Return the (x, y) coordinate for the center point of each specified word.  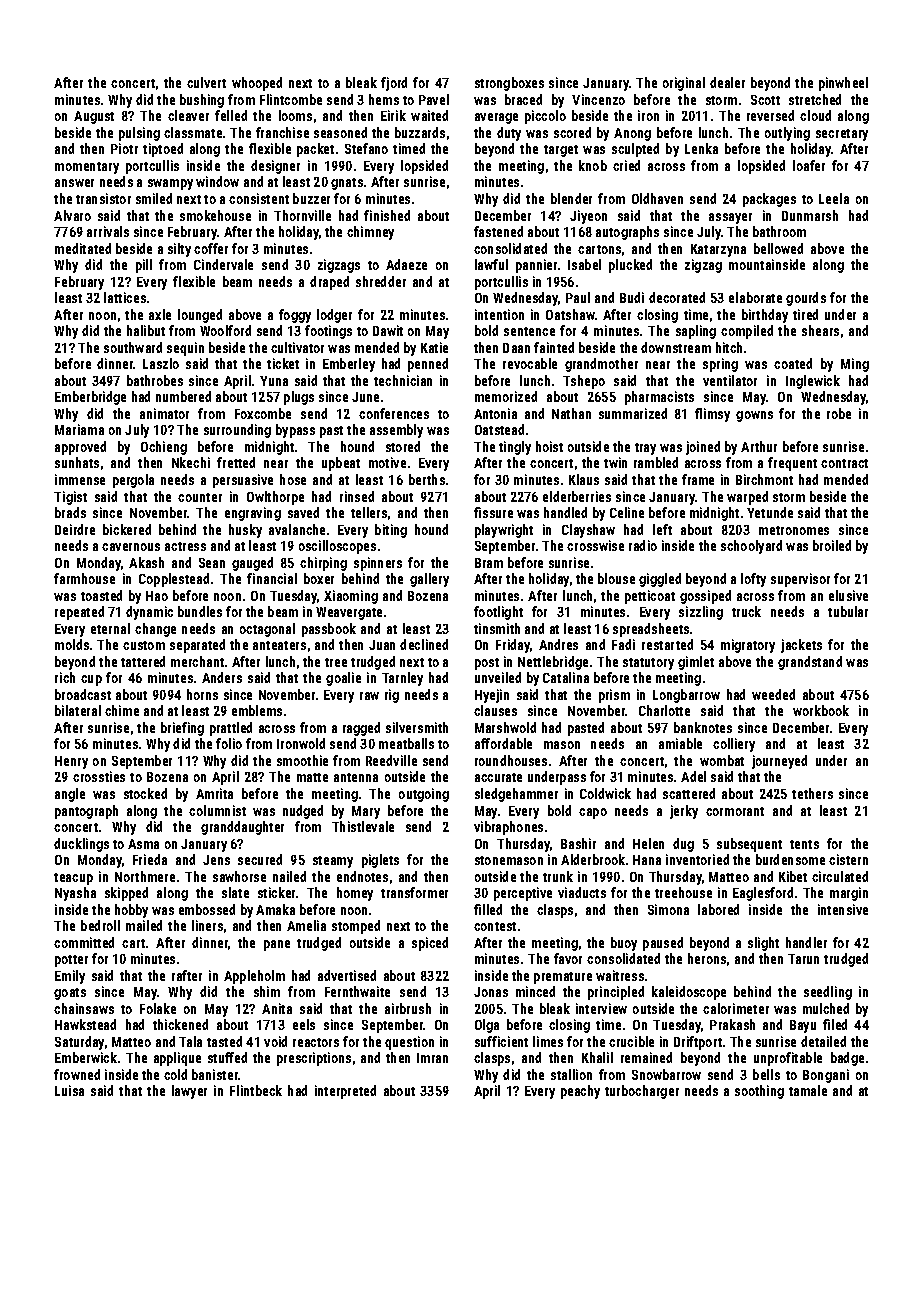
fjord (394, 84)
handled (565, 512)
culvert (206, 82)
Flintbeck (256, 1090)
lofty (753, 580)
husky (245, 531)
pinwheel (843, 84)
